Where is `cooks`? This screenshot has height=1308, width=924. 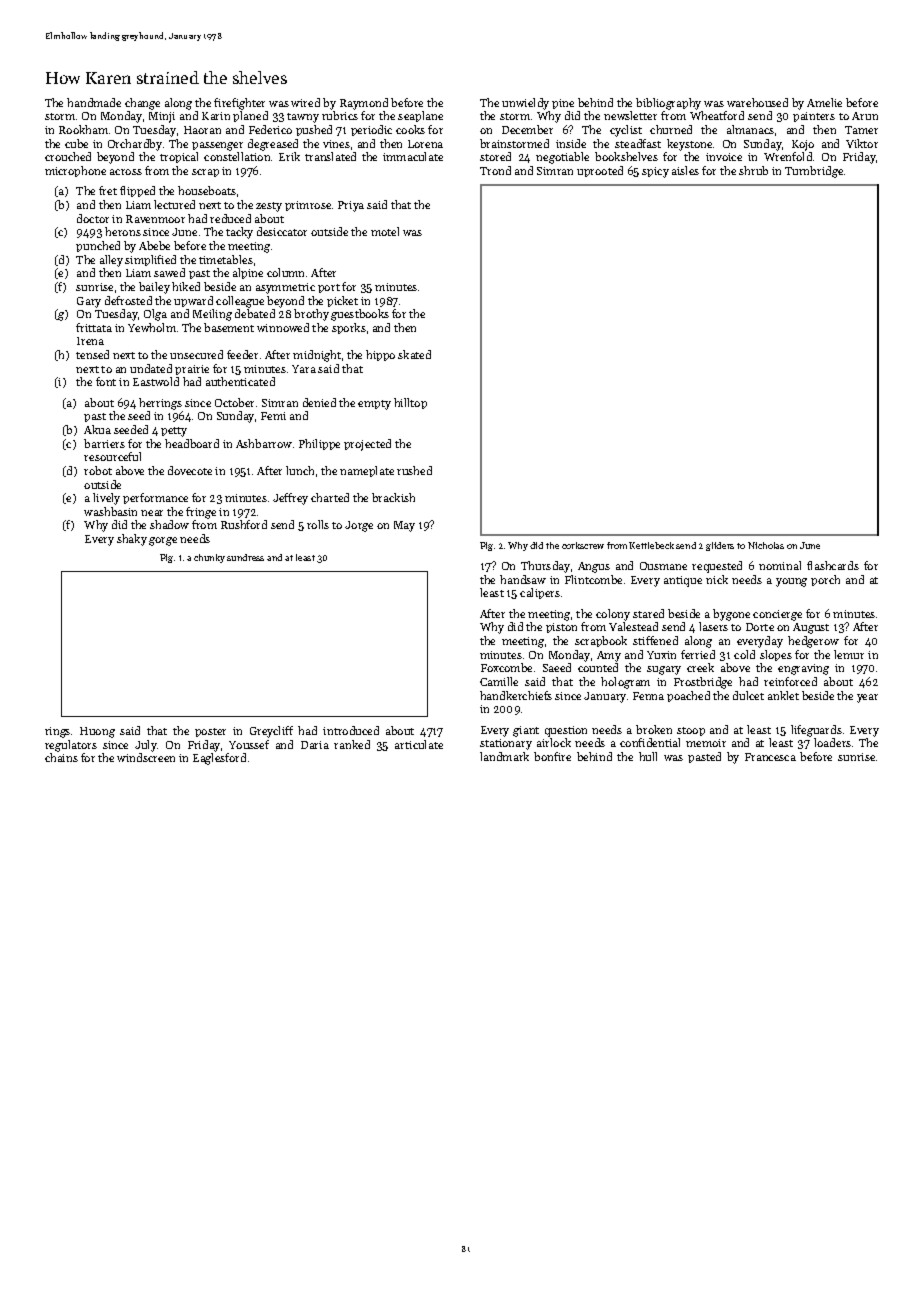 cooks is located at coordinates (410, 129).
